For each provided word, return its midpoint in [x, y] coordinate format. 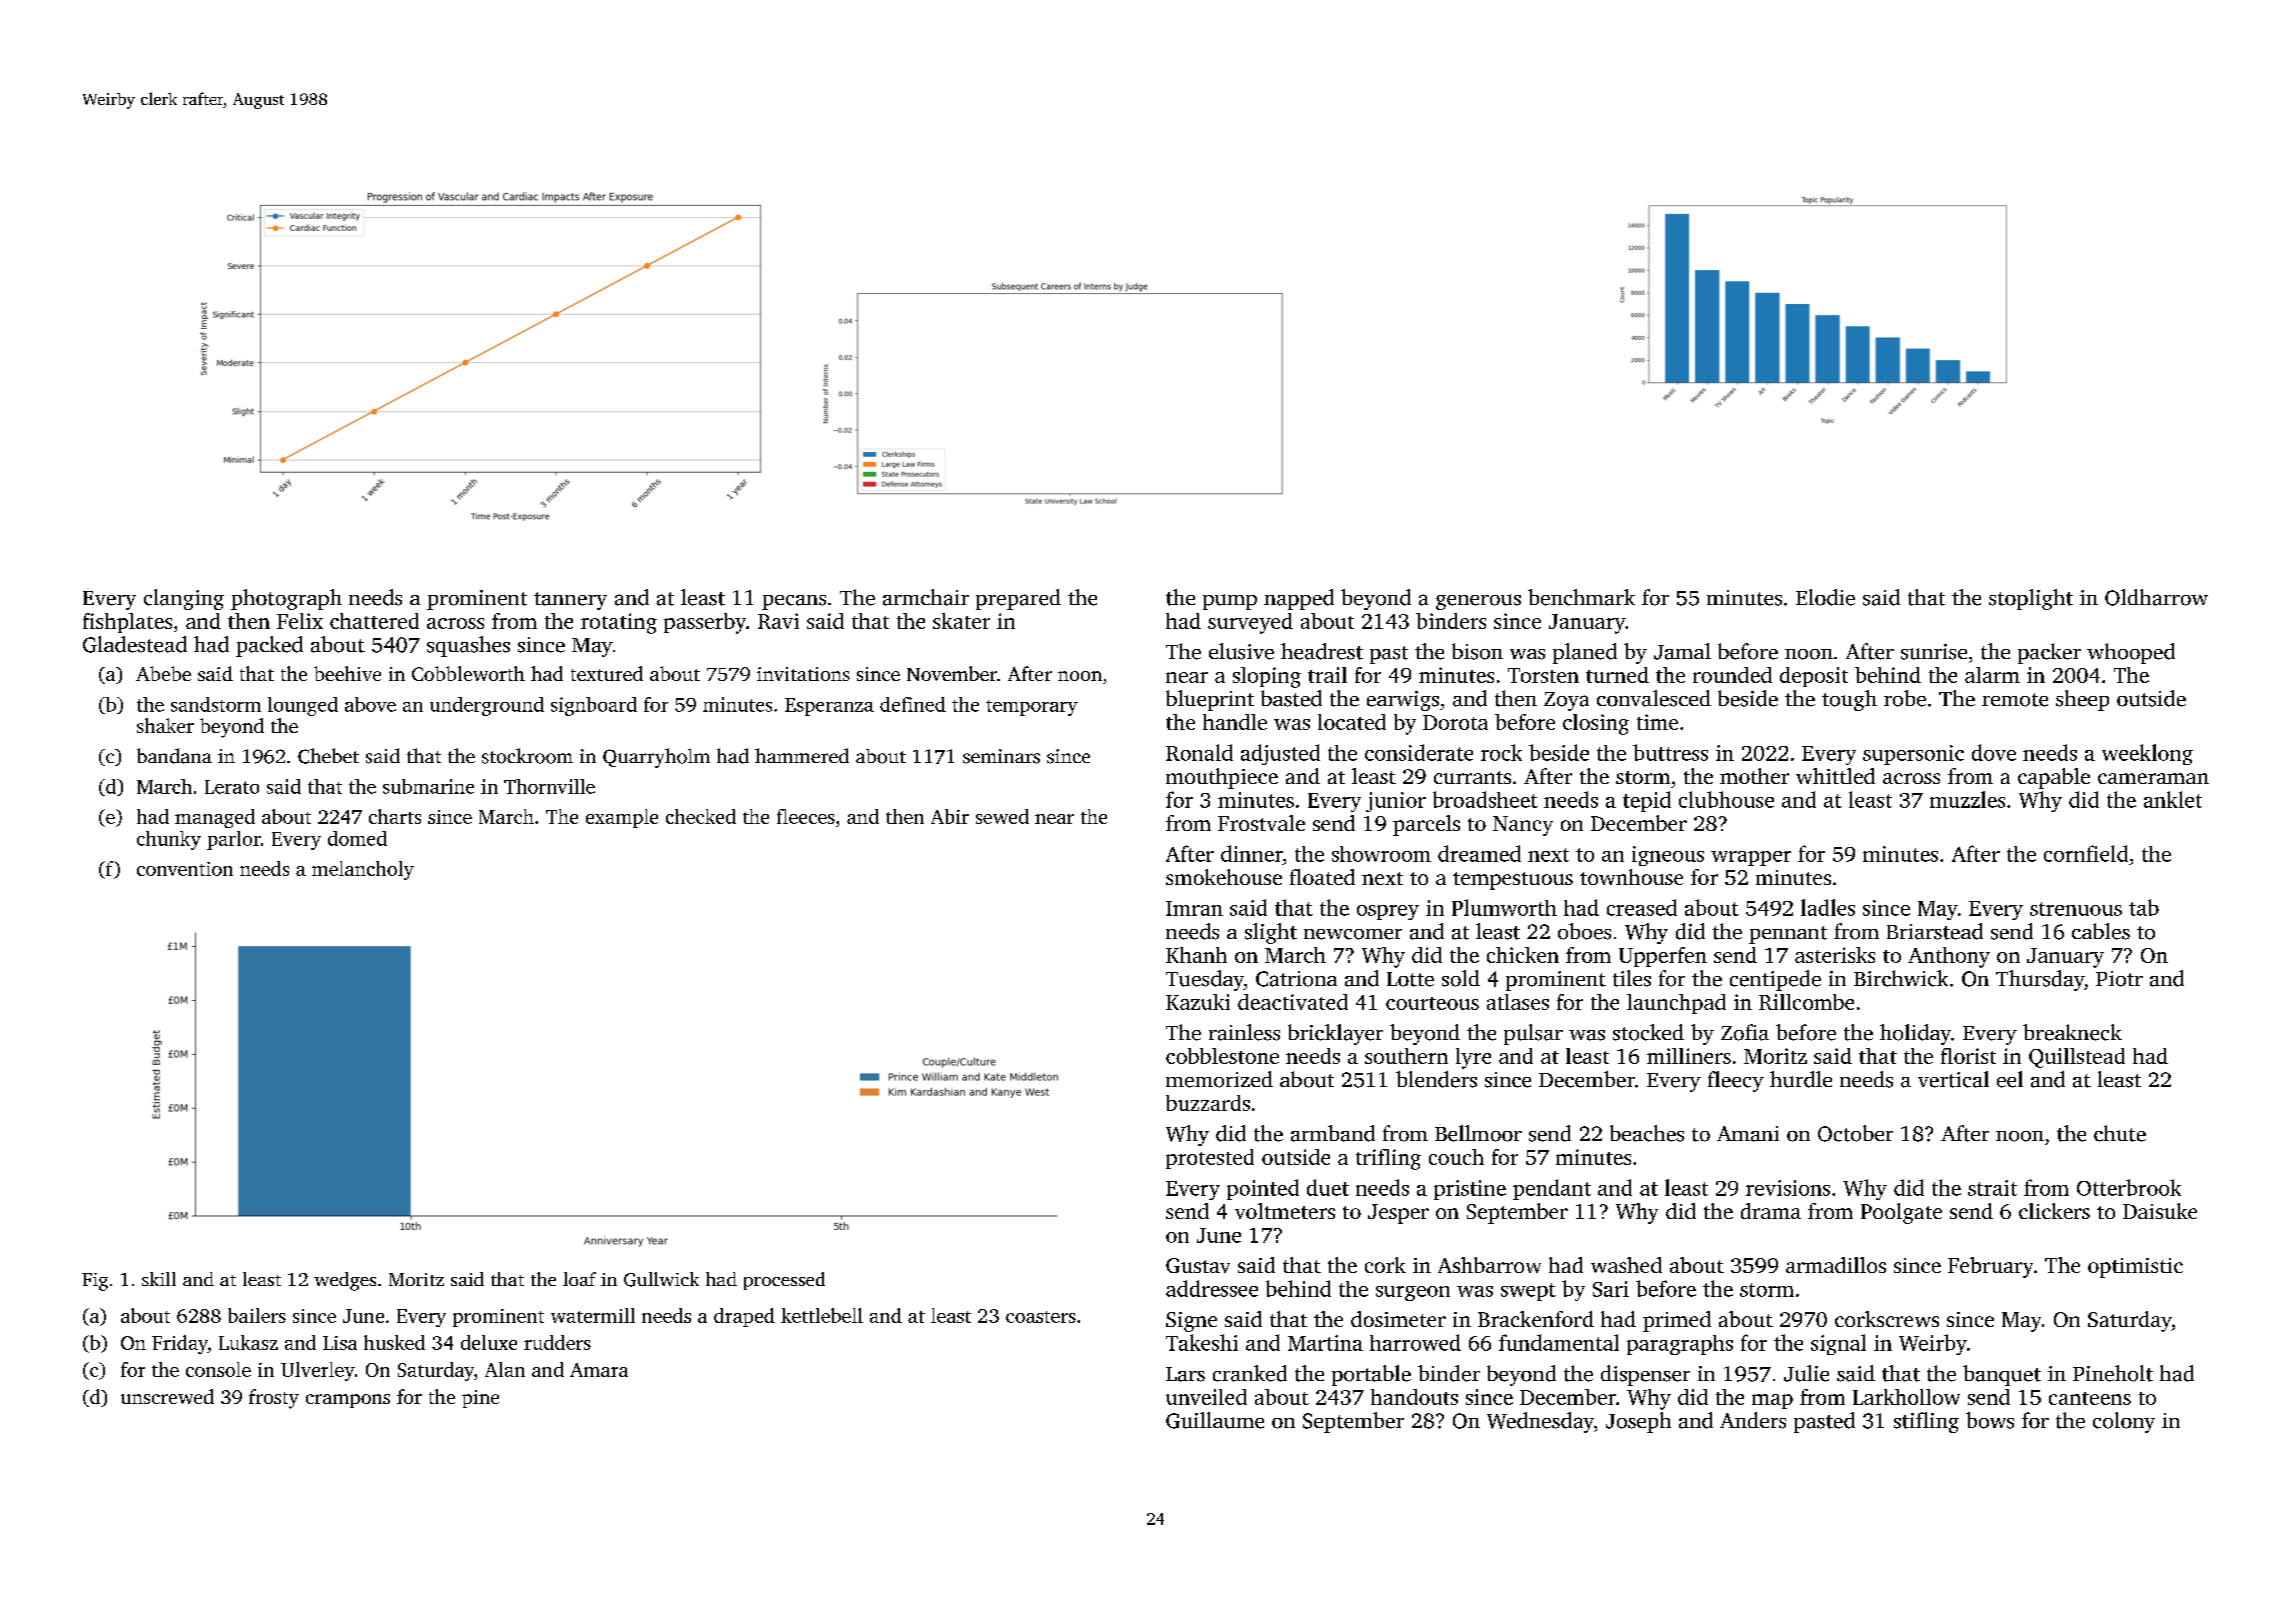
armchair [926, 597]
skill [159, 1279]
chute [2120, 1133]
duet [1328, 1187]
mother [1754, 776]
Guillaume [1215, 1420]
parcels [1426, 825]
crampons [348, 1401]
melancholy [363, 870]
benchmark [1581, 597]
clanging [184, 599]
